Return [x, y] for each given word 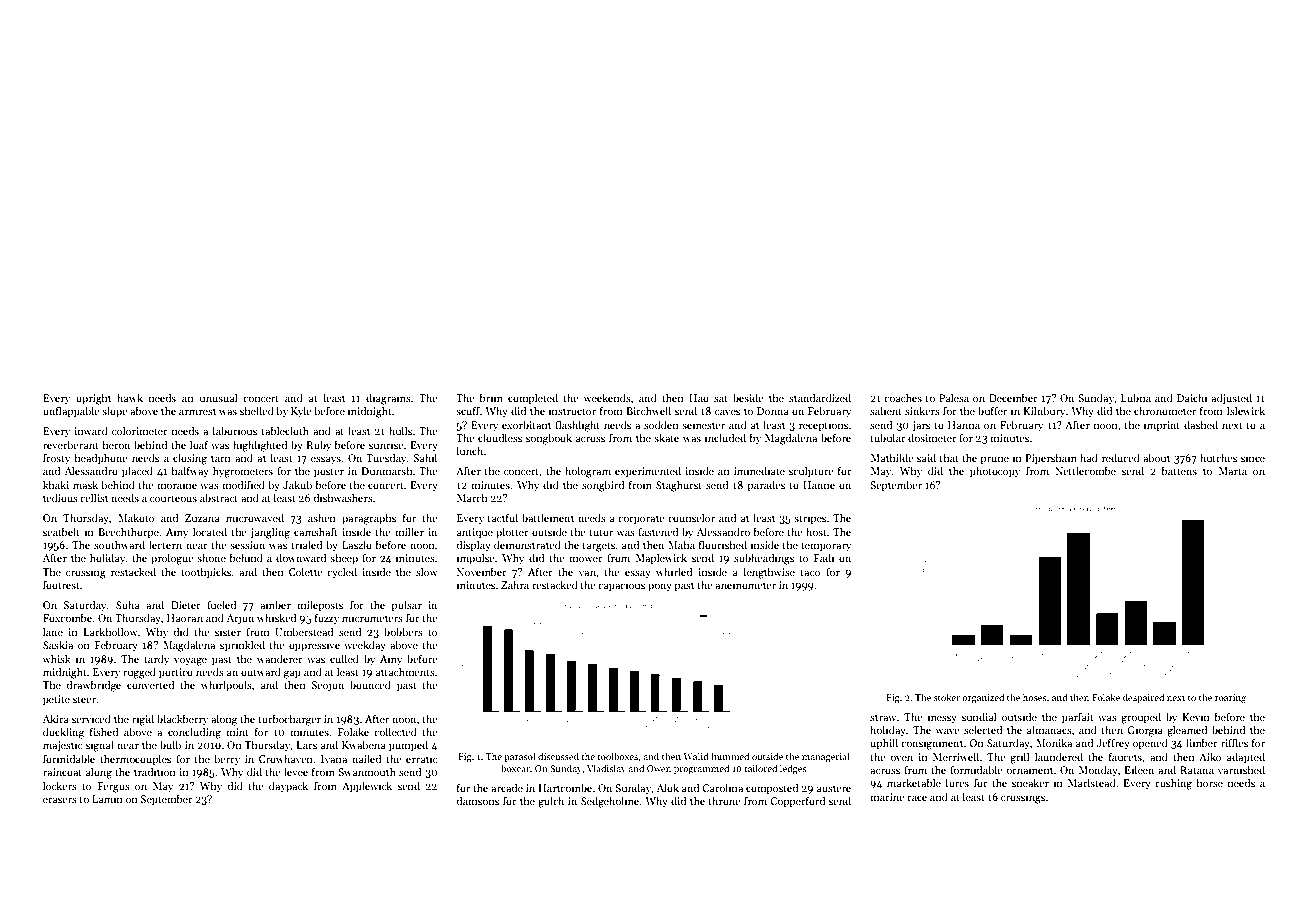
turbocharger [289, 720]
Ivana [334, 759]
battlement [548, 517]
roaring [1230, 699]
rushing [1173, 784]
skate [666, 437]
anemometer [745, 585]
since [1253, 458]
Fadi [824, 557]
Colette [305, 571]
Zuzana [202, 518]
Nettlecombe [1085, 470]
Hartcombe [565, 787]
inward [91, 430]
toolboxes [617, 756]
